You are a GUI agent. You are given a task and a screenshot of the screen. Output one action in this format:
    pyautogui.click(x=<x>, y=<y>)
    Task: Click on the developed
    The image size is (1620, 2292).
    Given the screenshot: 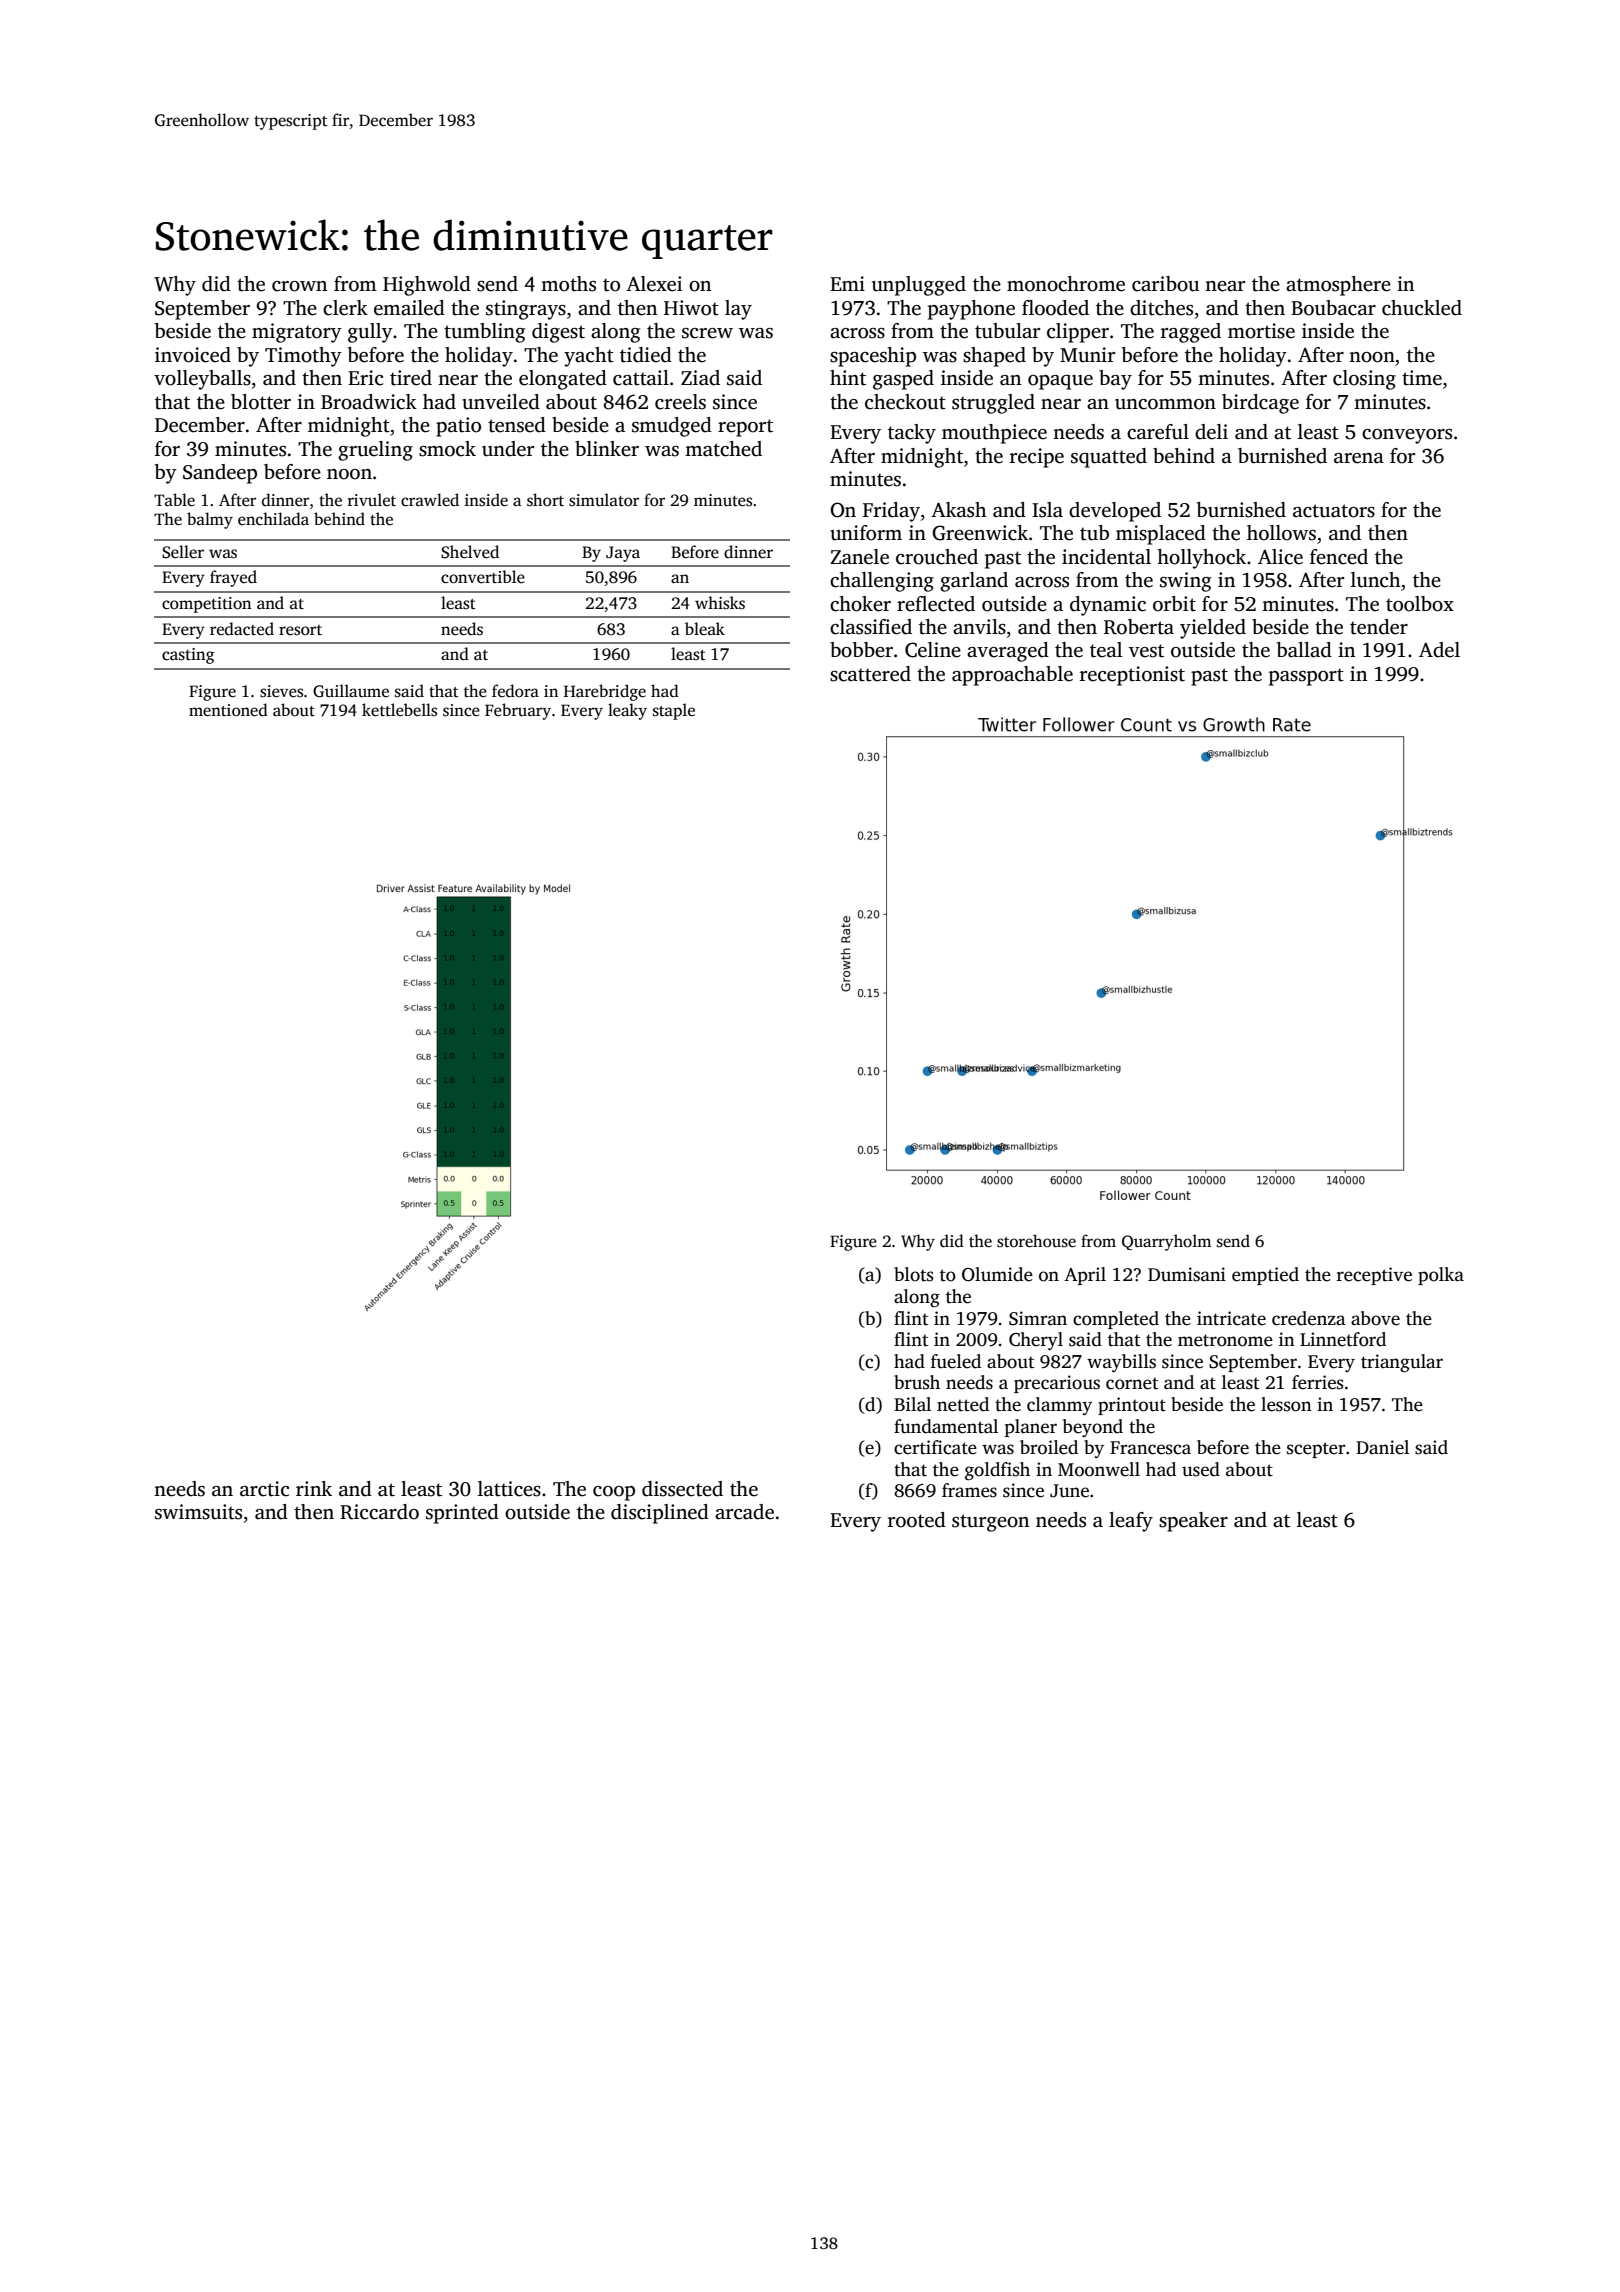 What is the action you would take?
    pyautogui.click(x=1115, y=512)
